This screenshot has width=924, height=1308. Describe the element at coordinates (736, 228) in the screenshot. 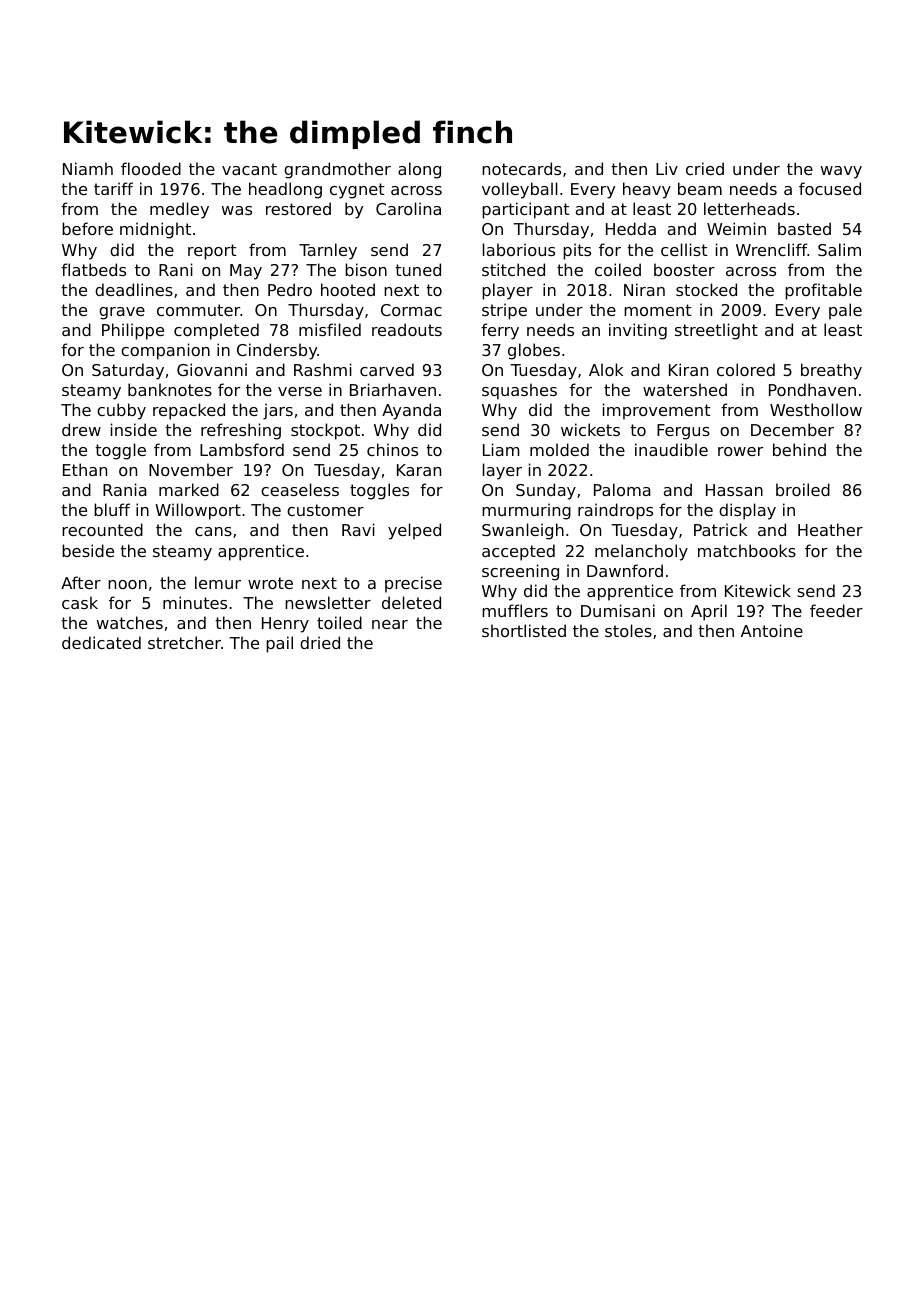

I see `Weimin` at that location.
